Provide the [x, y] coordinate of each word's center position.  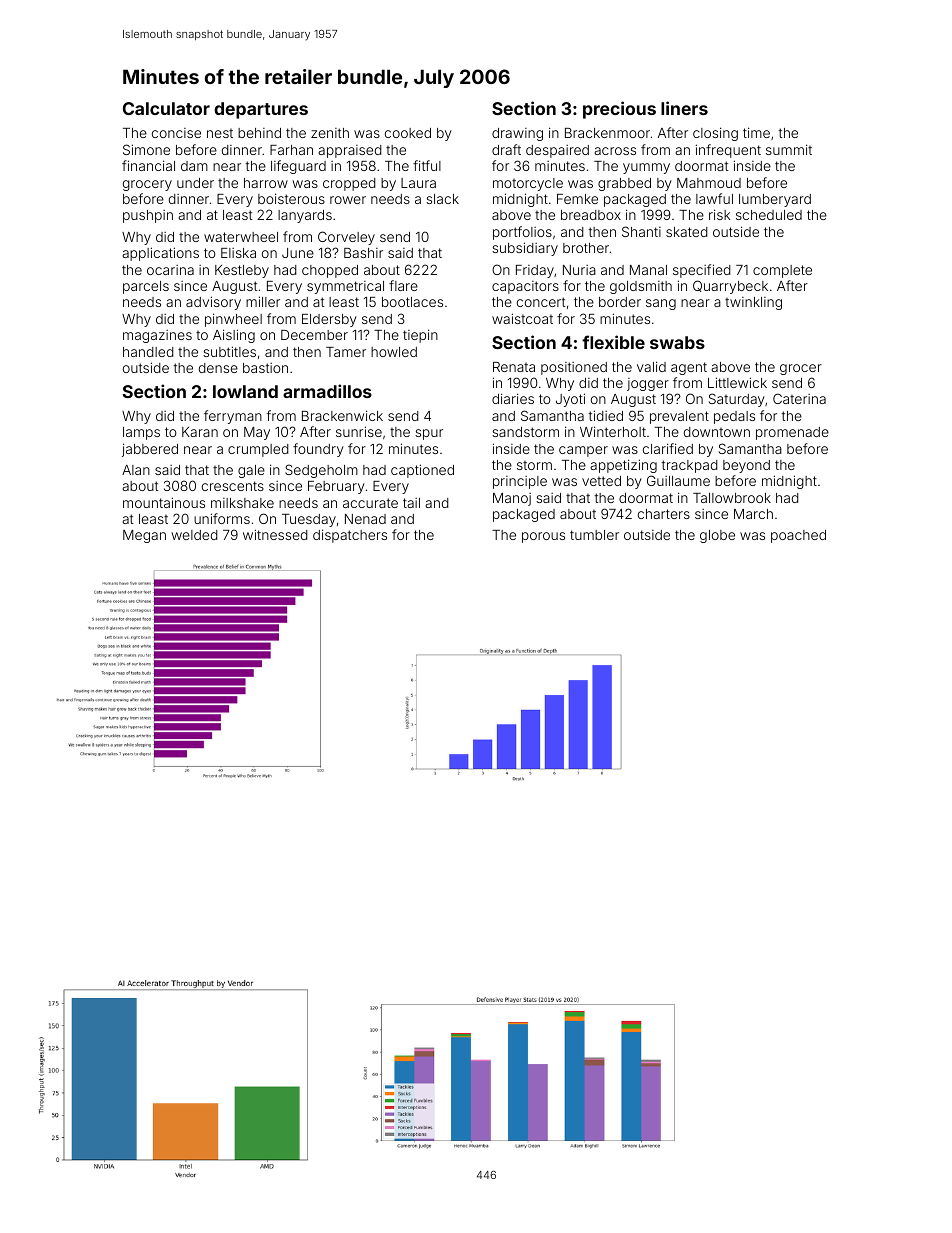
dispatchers [350, 536]
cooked [408, 133]
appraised [350, 151]
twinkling [753, 303]
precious [619, 110]
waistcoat [522, 318]
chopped [330, 271]
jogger [648, 384]
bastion [265, 368]
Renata [514, 367]
